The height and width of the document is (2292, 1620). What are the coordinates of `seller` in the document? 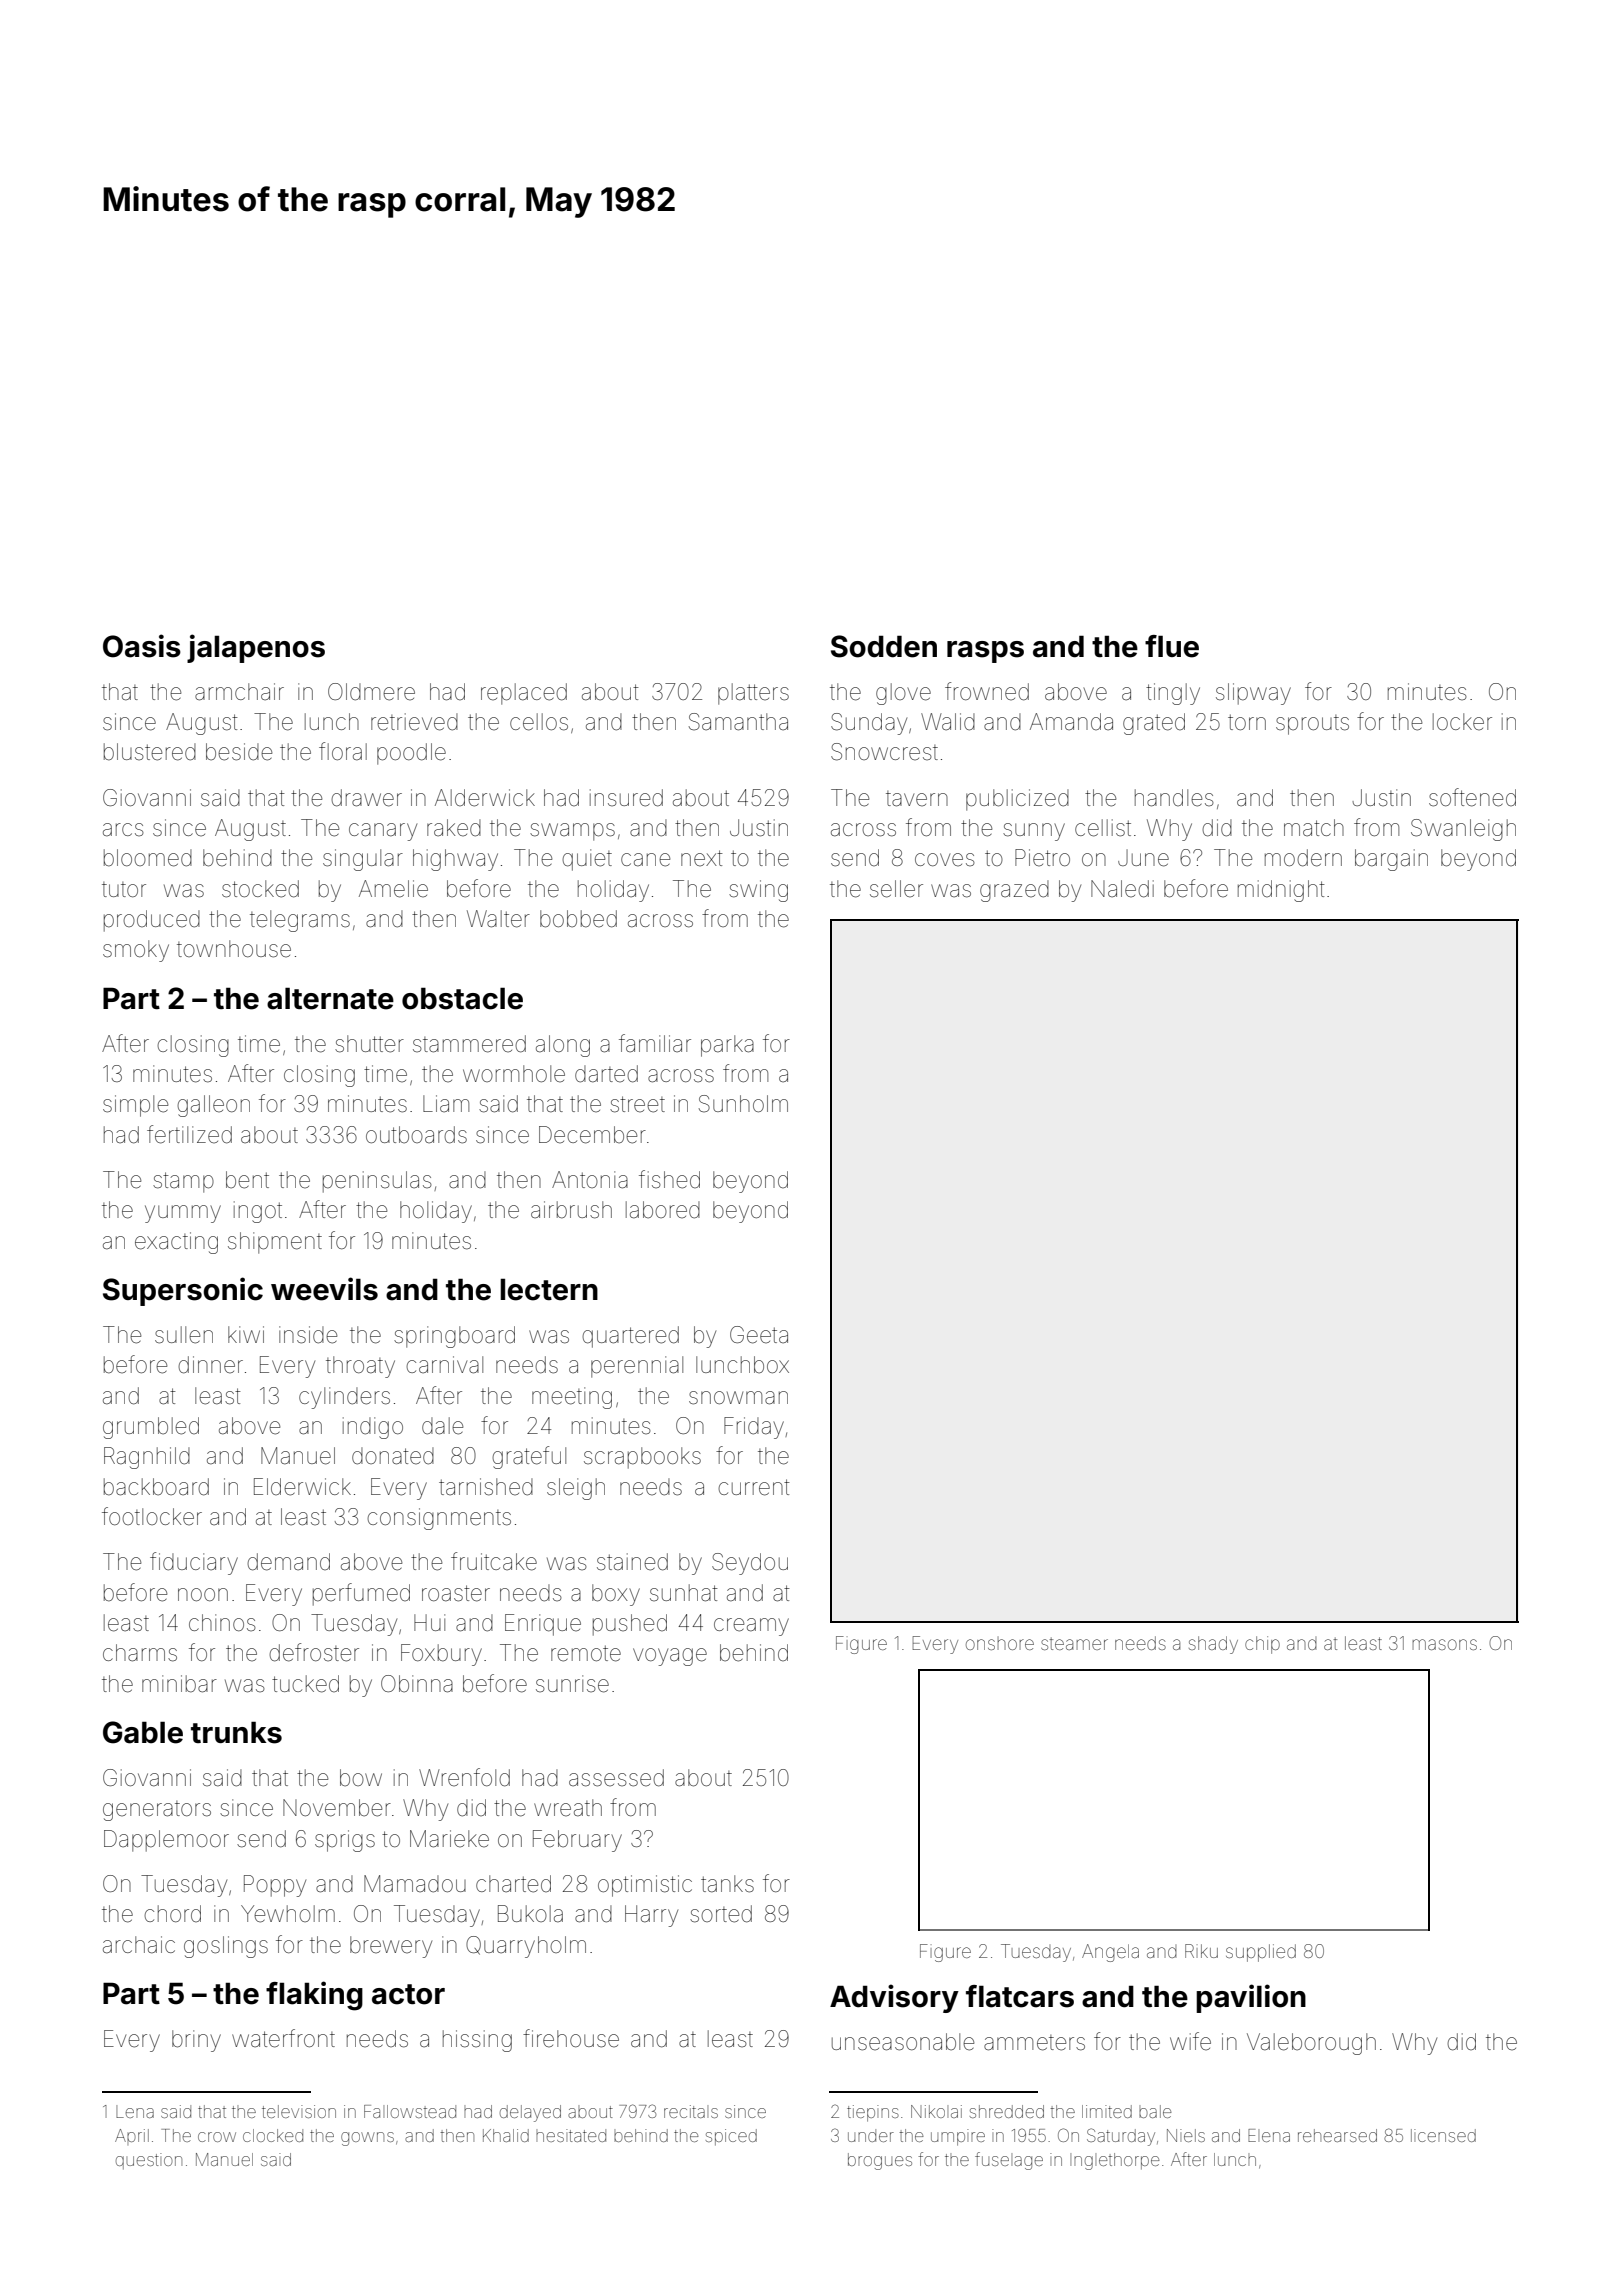 It's located at (896, 889).
